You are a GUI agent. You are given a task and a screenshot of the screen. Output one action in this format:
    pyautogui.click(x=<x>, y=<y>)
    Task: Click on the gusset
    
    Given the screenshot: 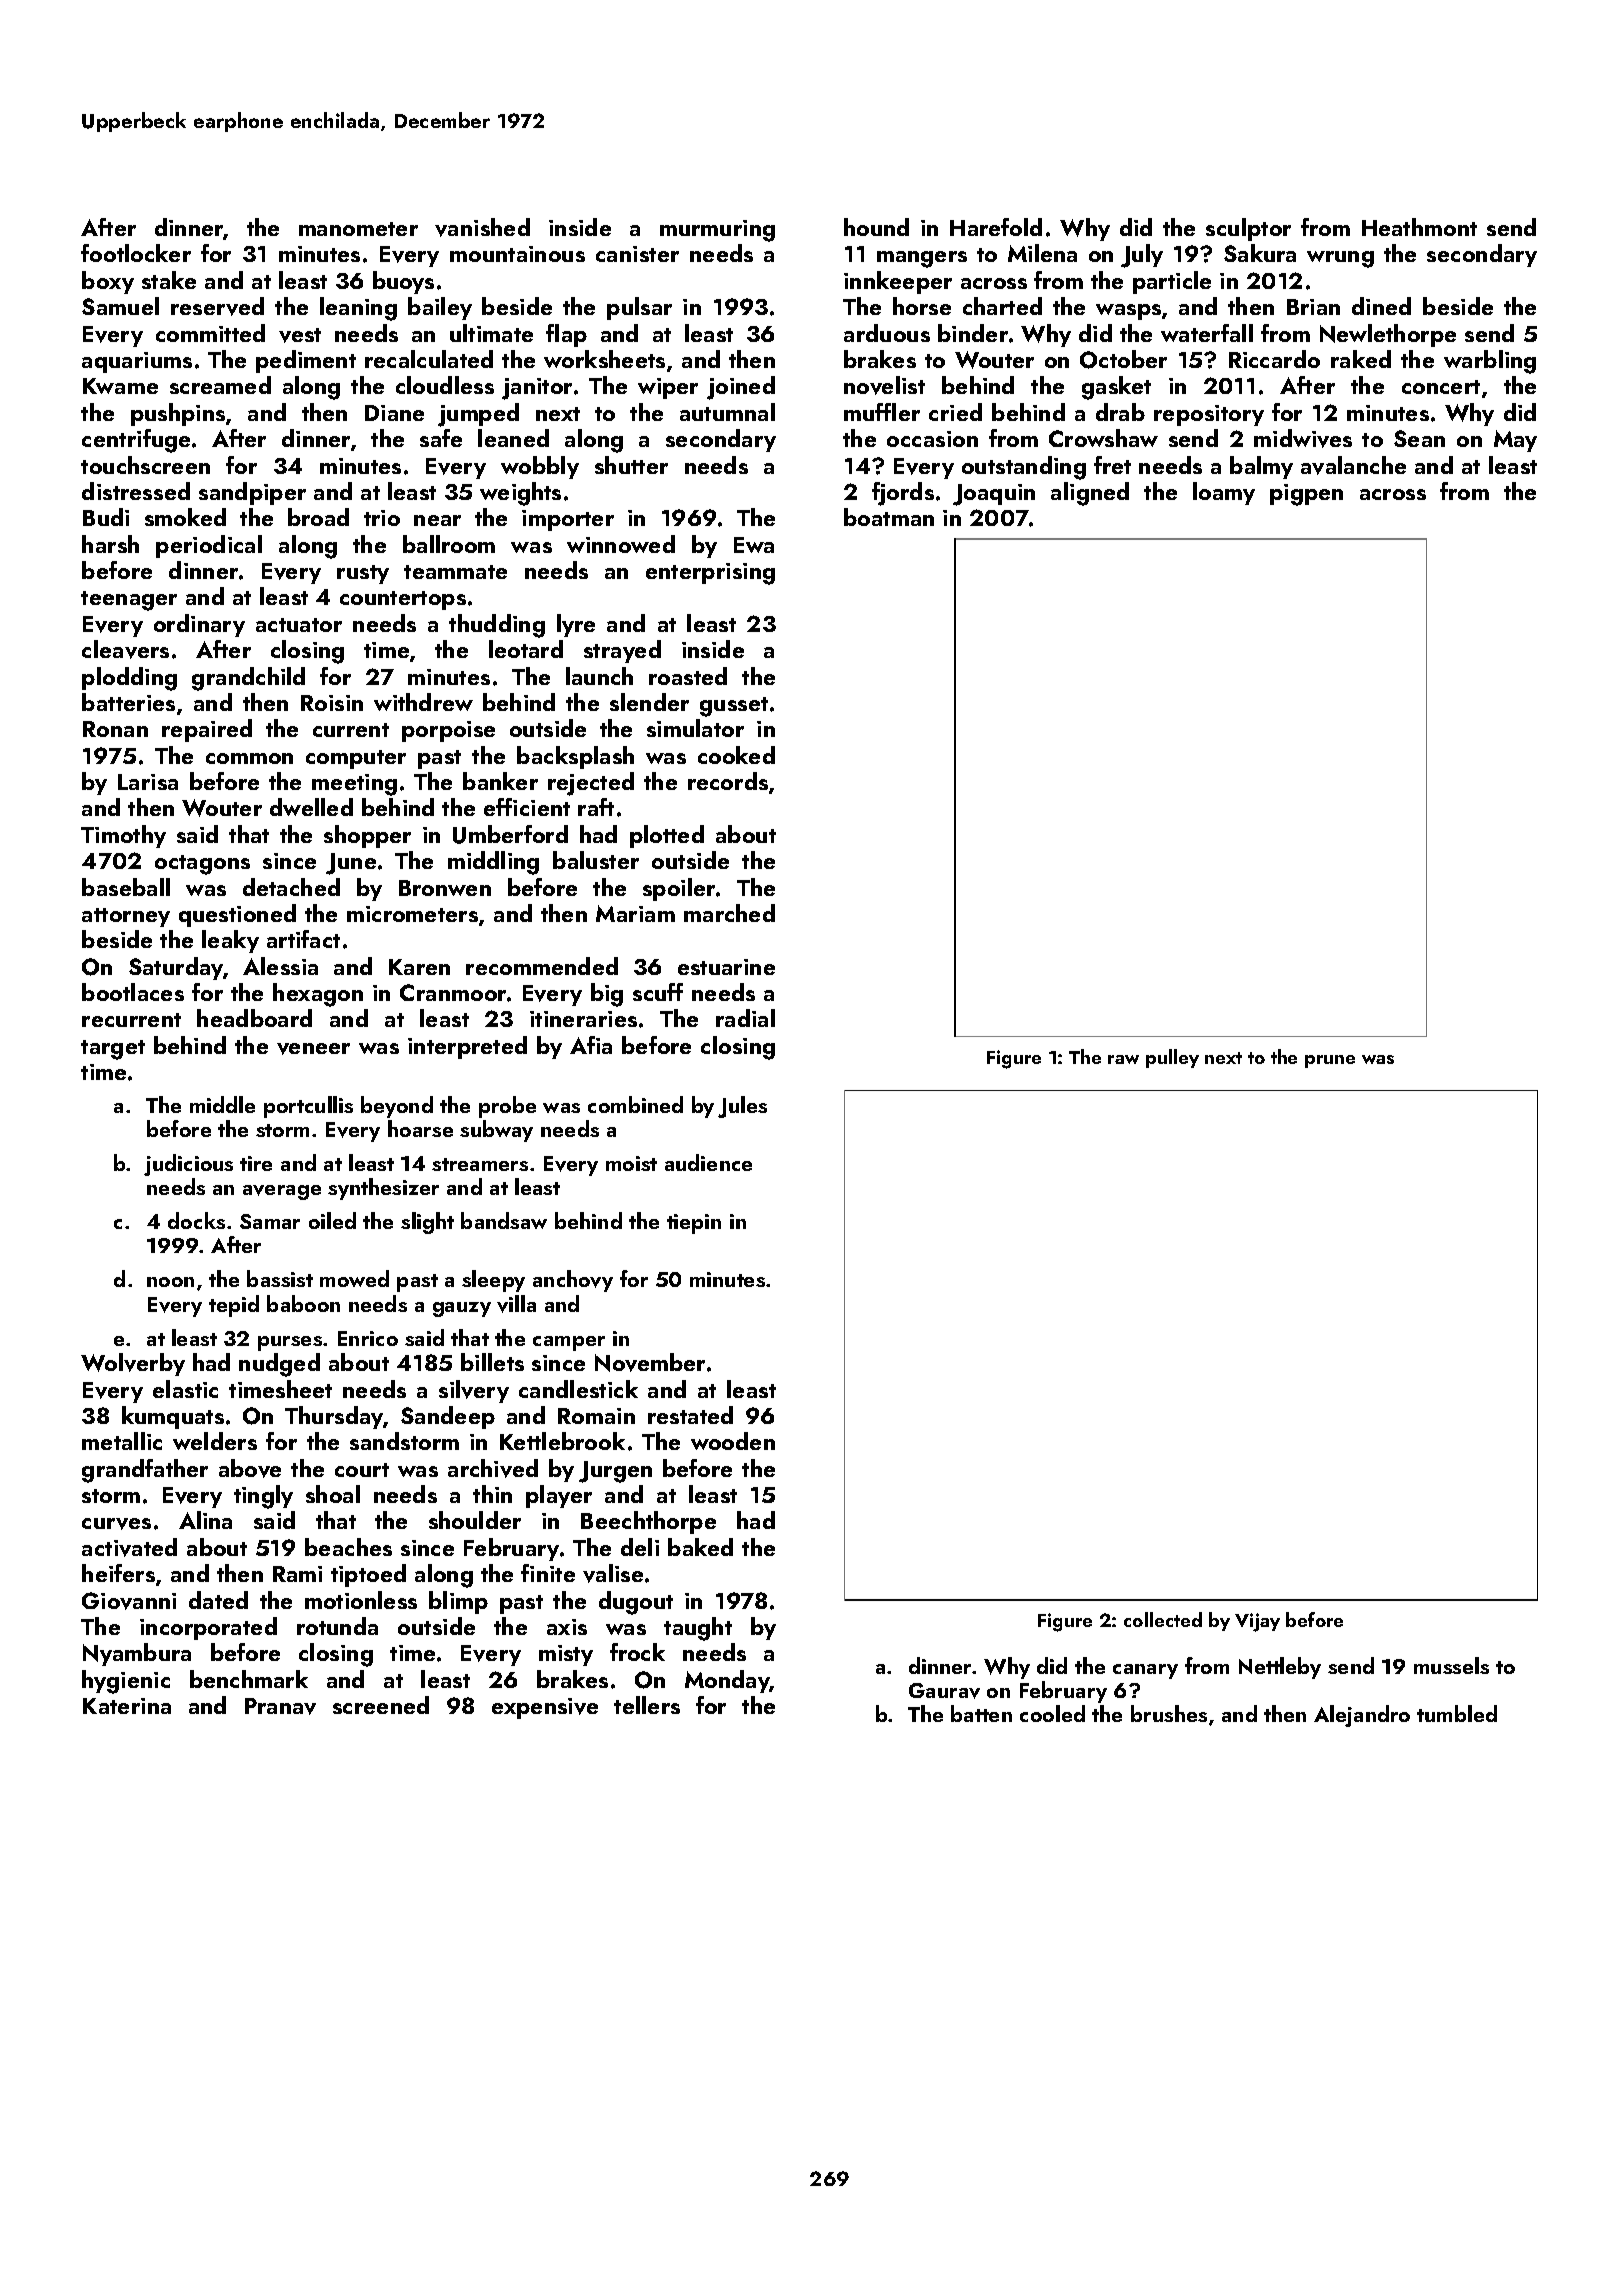 What is the action you would take?
    pyautogui.click(x=734, y=707)
